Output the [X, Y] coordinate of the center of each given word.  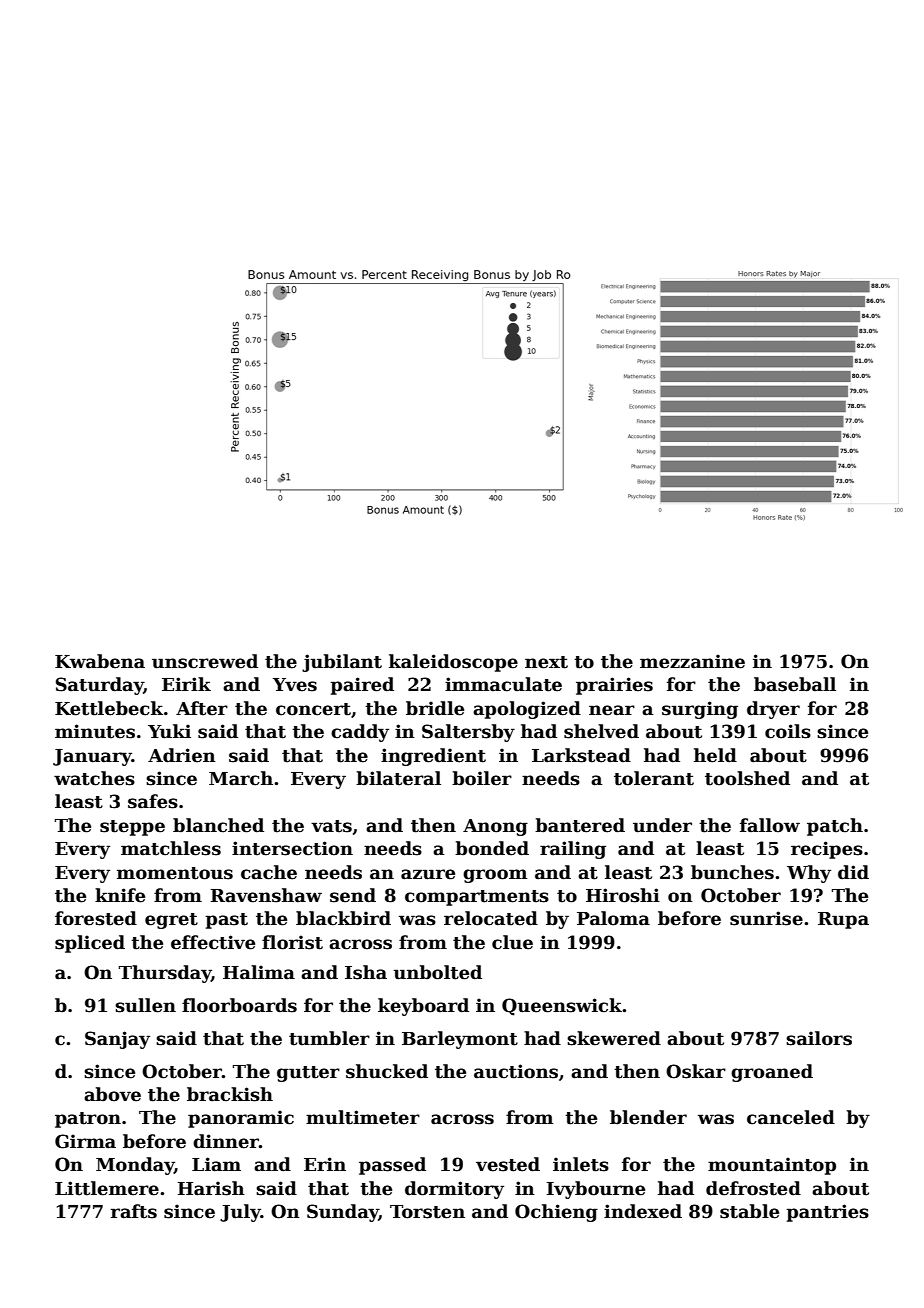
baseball [795, 684]
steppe [132, 828]
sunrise [766, 918]
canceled [791, 1117]
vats [331, 826]
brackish [230, 1094]
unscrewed [205, 661]
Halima [259, 972]
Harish [211, 1188]
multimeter [363, 1117]
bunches [732, 872]
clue [512, 942]
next [546, 662]
